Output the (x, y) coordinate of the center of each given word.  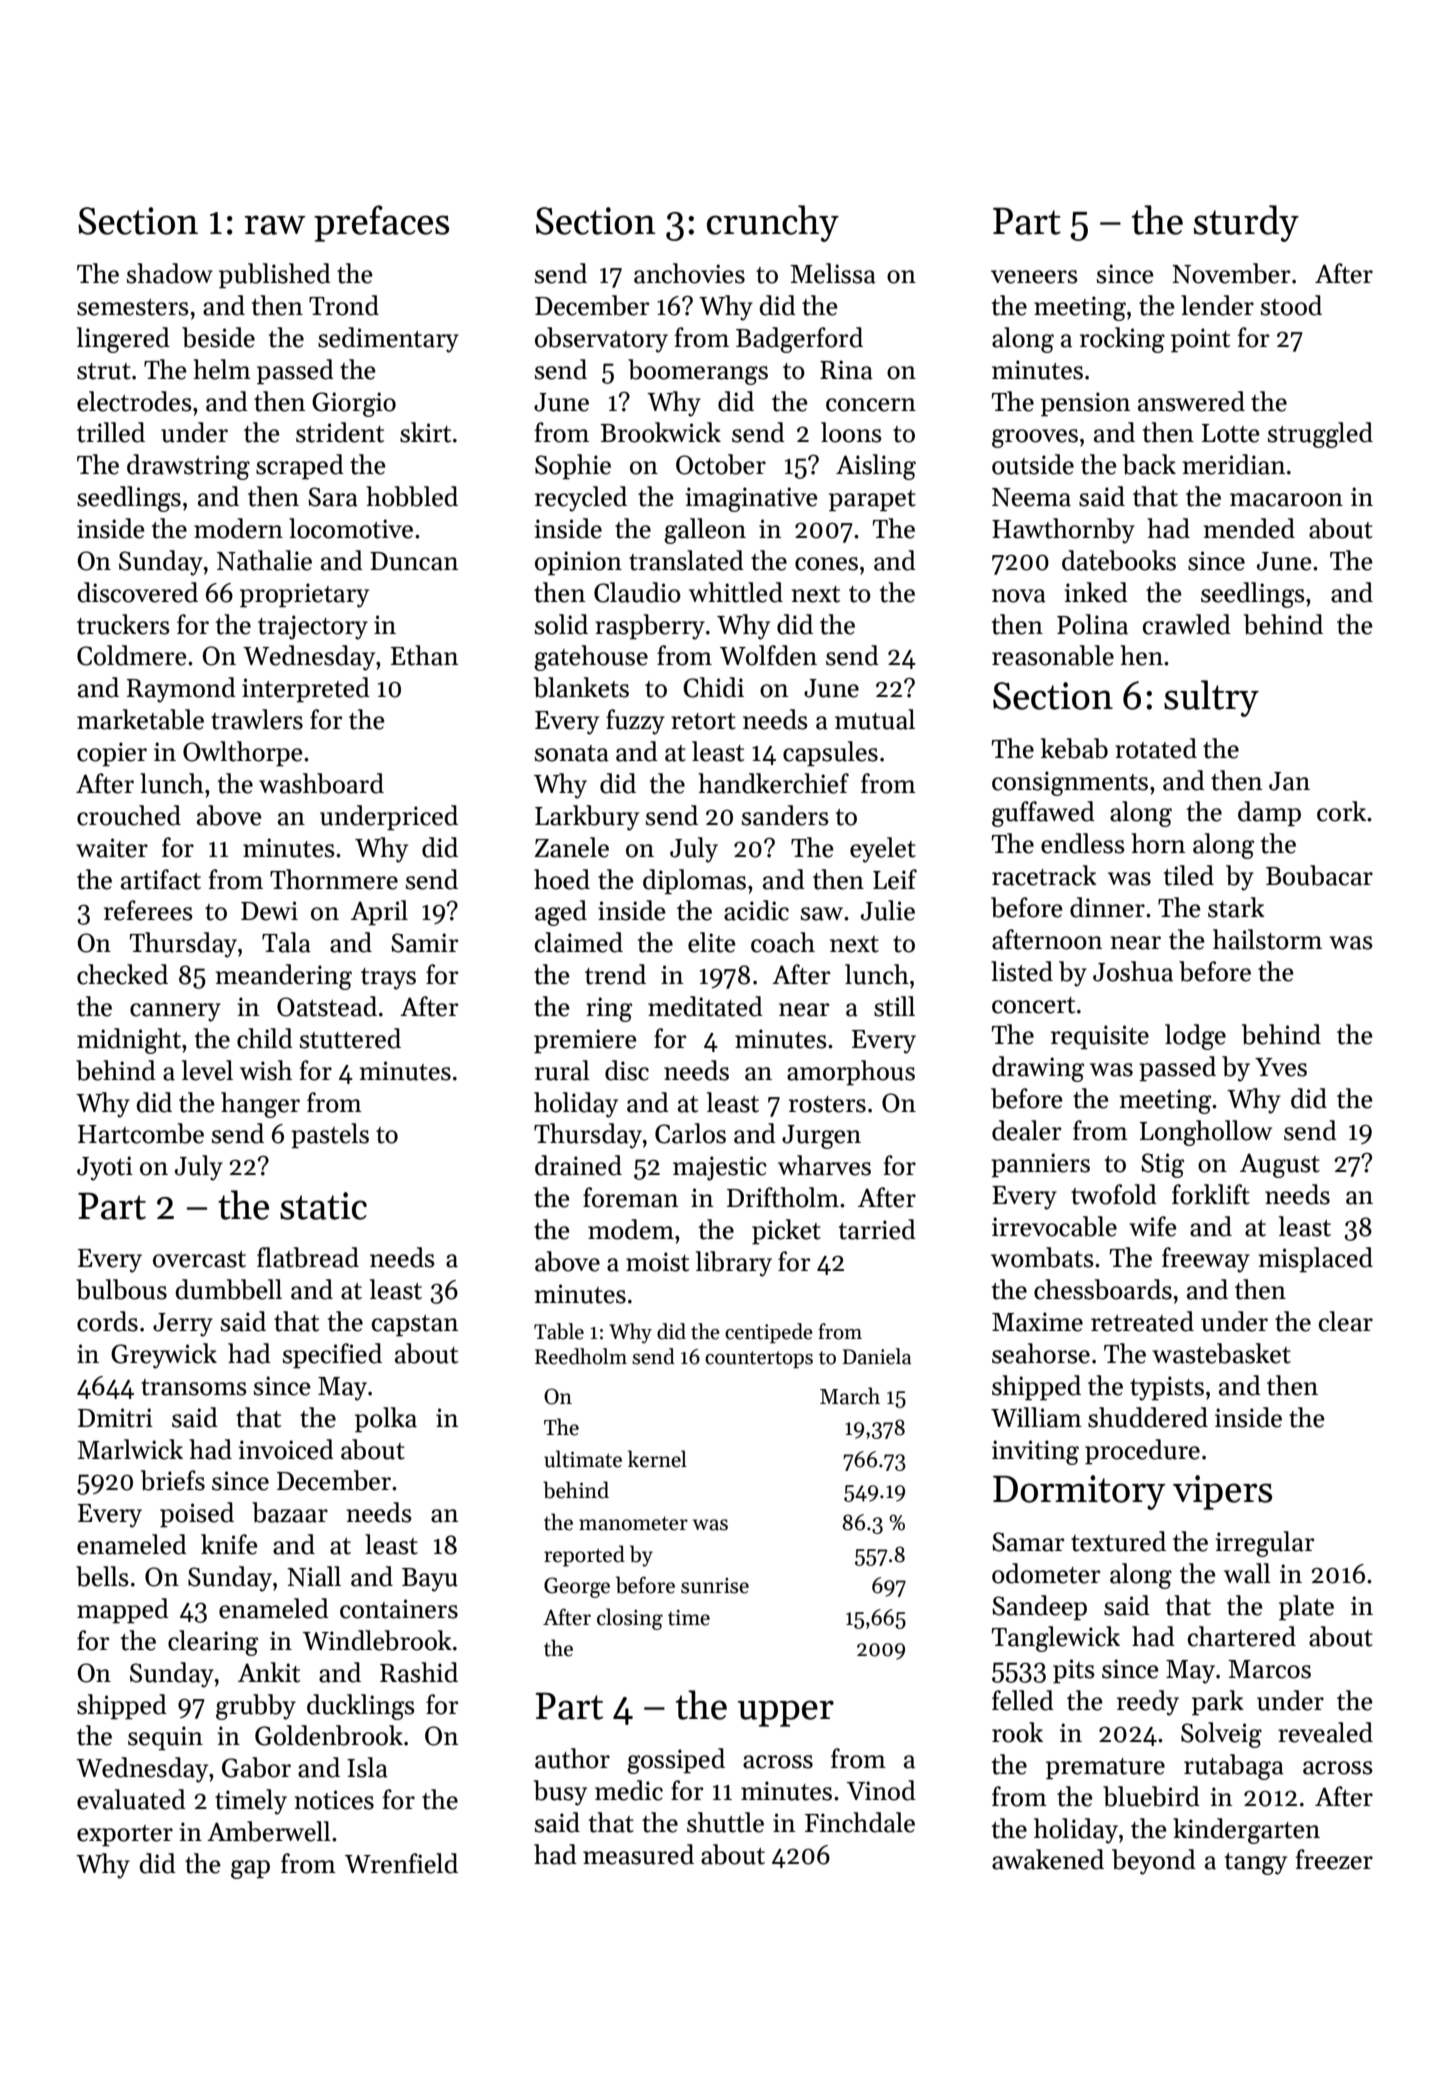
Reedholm (581, 1356)
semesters (133, 307)
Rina (846, 370)
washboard (321, 783)
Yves (1281, 1067)
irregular (1264, 1544)
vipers (1222, 1492)
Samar (1028, 1542)
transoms (194, 1387)
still (894, 1006)
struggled (1320, 435)
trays (388, 979)
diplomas (694, 882)
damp (1269, 814)
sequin (165, 1738)
